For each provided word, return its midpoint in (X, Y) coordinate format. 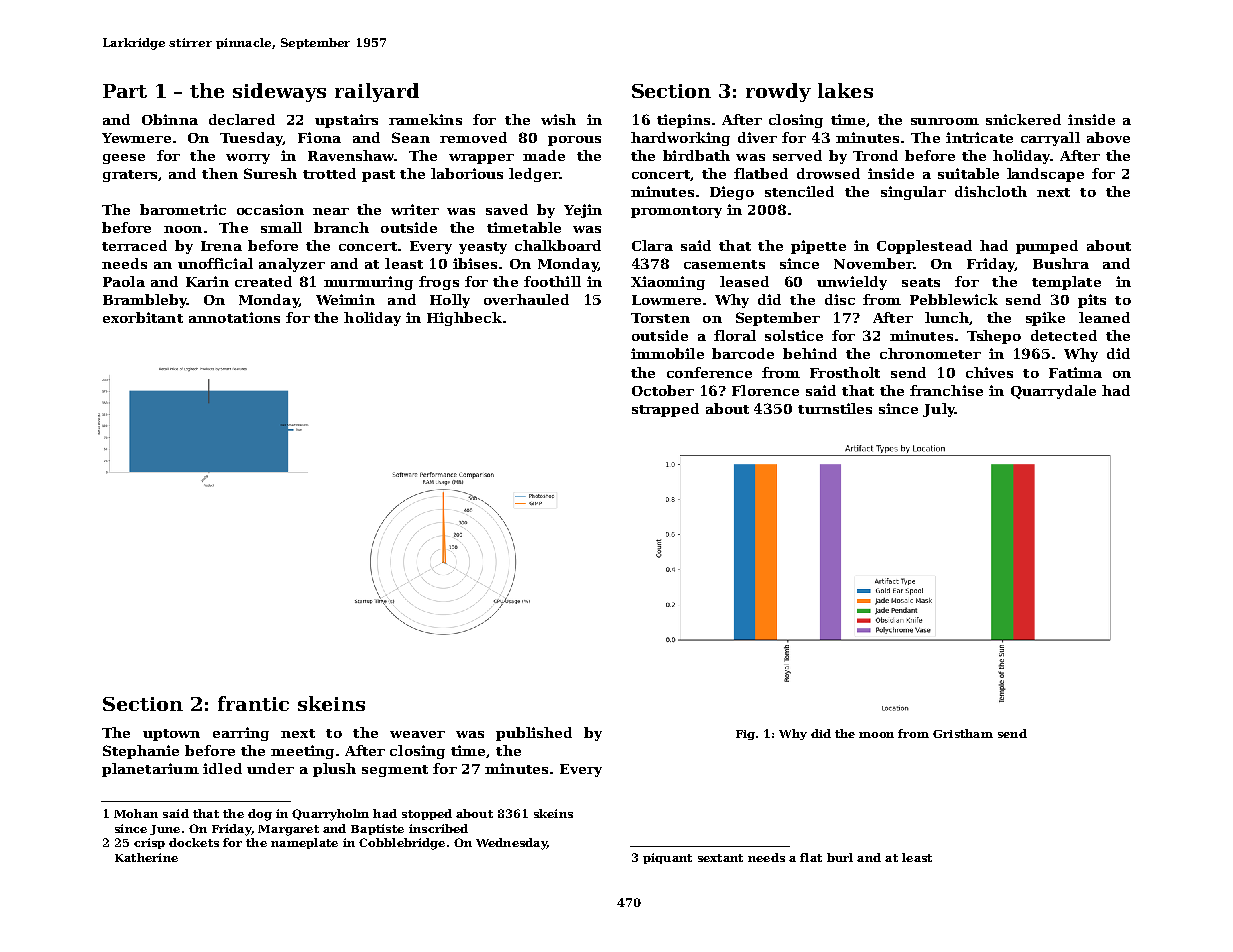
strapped (665, 410)
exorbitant (143, 317)
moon (876, 735)
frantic (253, 703)
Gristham (963, 733)
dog (260, 815)
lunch (947, 317)
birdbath (696, 155)
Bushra (1061, 263)
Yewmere (136, 138)
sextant (720, 858)
